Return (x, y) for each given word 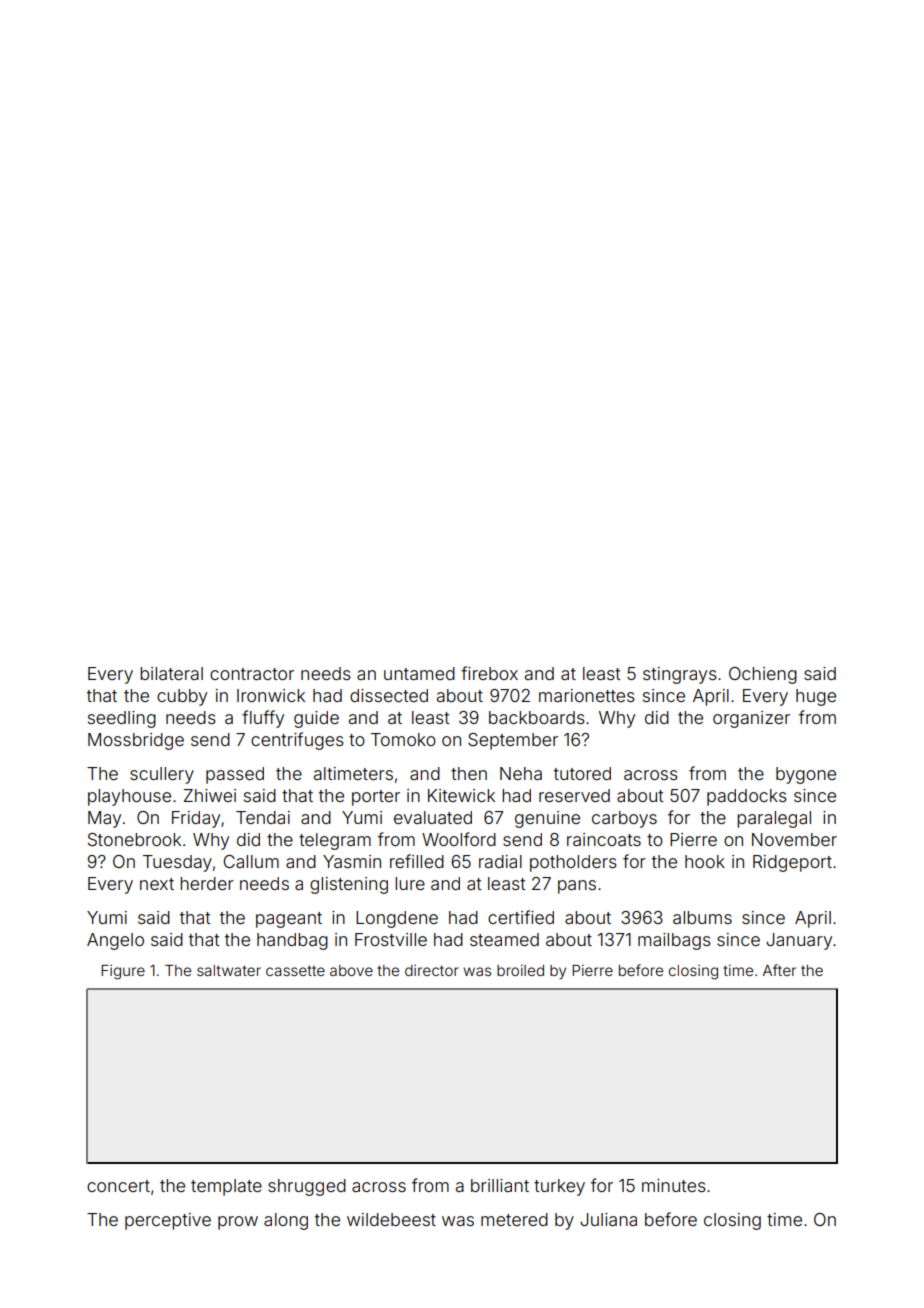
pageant (289, 920)
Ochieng (763, 675)
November (794, 839)
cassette (295, 970)
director (432, 970)
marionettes (587, 695)
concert (118, 1186)
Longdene (397, 919)
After (779, 970)
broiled (520, 970)
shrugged (307, 1187)
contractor (252, 674)
